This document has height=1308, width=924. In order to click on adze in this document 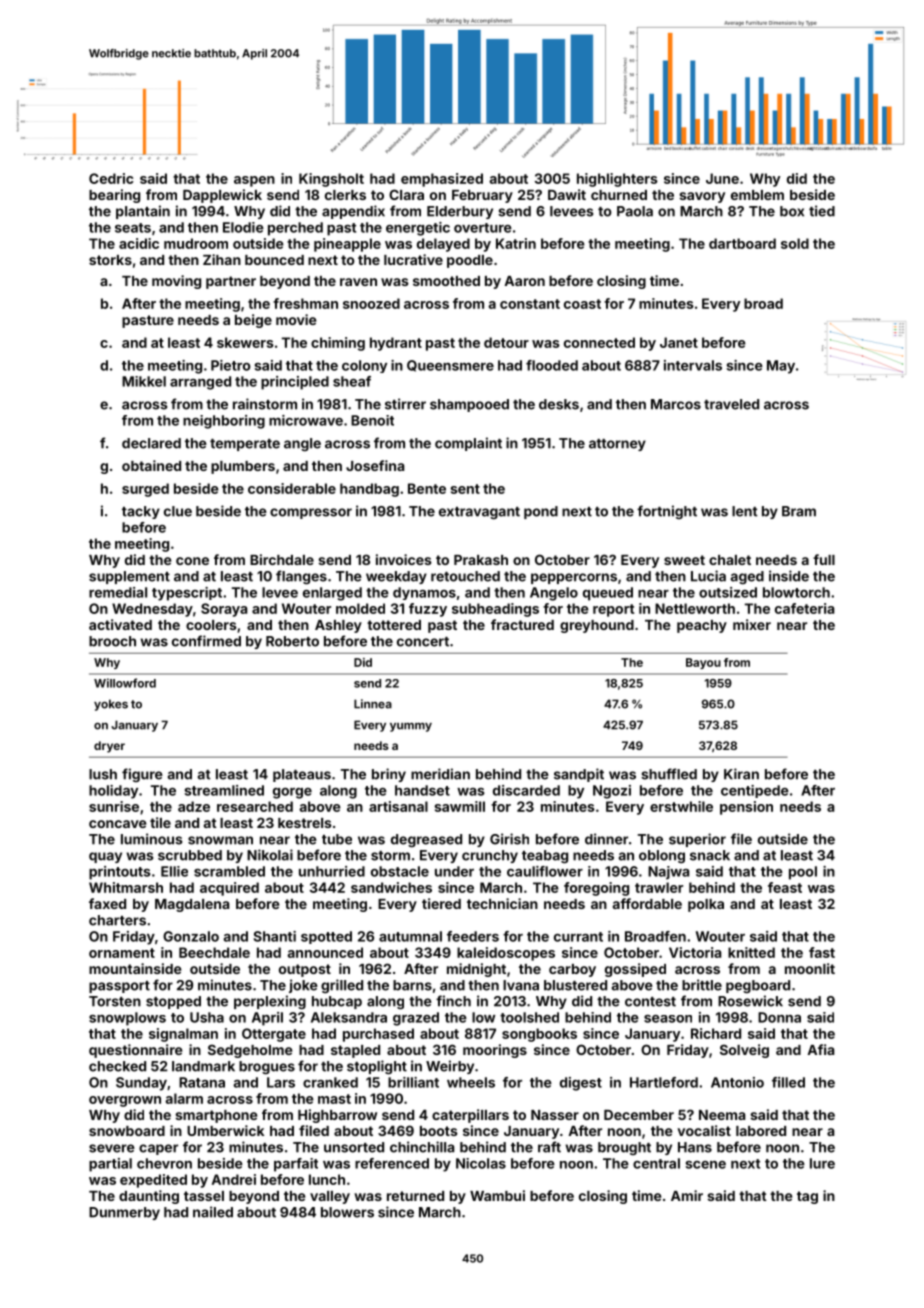, I will do `click(194, 806)`.
